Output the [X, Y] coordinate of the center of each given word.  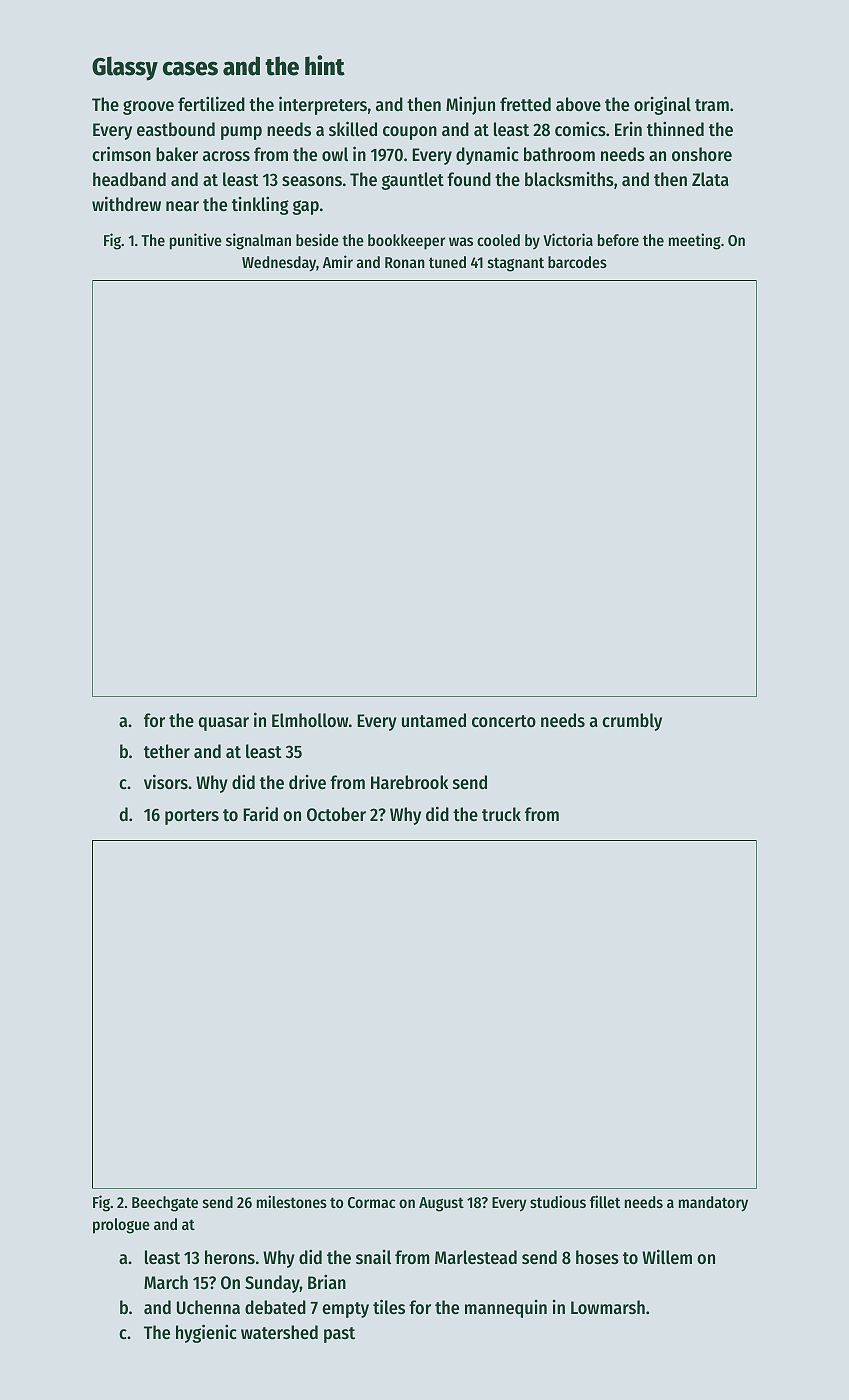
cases [190, 68]
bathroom [559, 154]
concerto [504, 721]
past [339, 1335]
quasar [223, 724]
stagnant [516, 264]
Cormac [371, 1202]
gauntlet [413, 181]
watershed [279, 1332]
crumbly [632, 722]
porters [192, 817]
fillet [605, 1201]
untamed [434, 720]
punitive [196, 241]
